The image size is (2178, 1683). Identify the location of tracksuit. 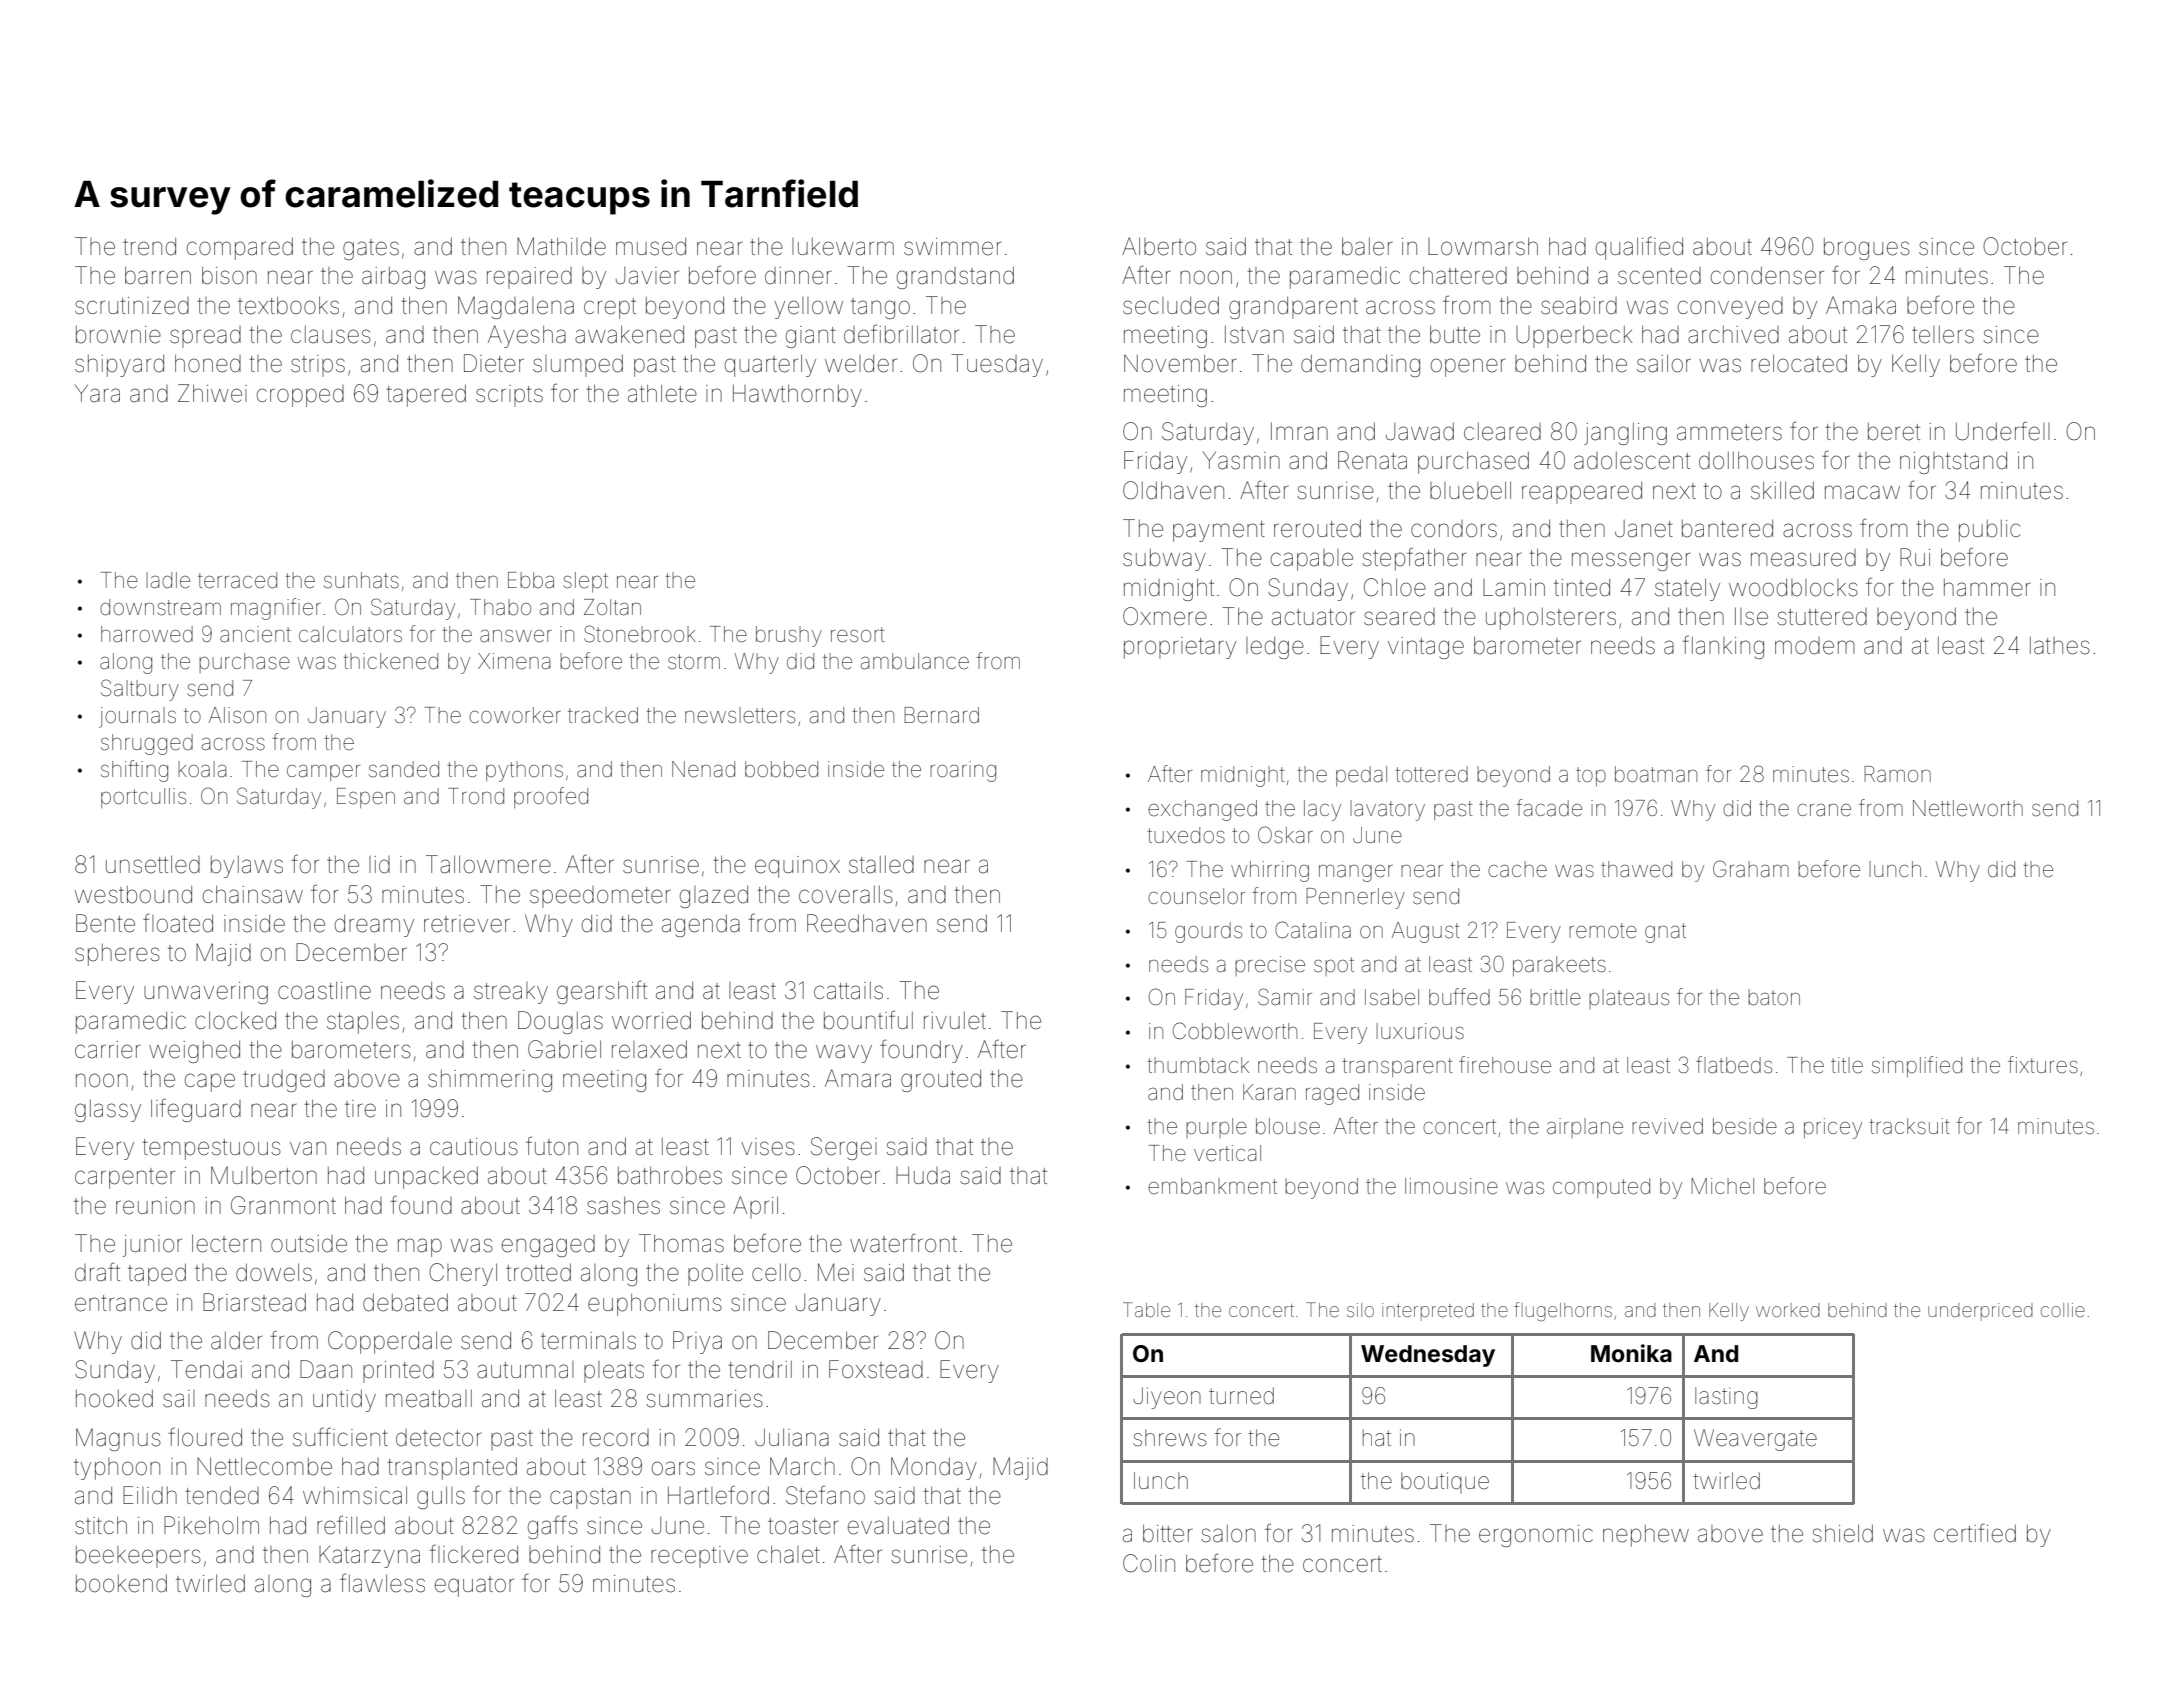
(1909, 1126).
